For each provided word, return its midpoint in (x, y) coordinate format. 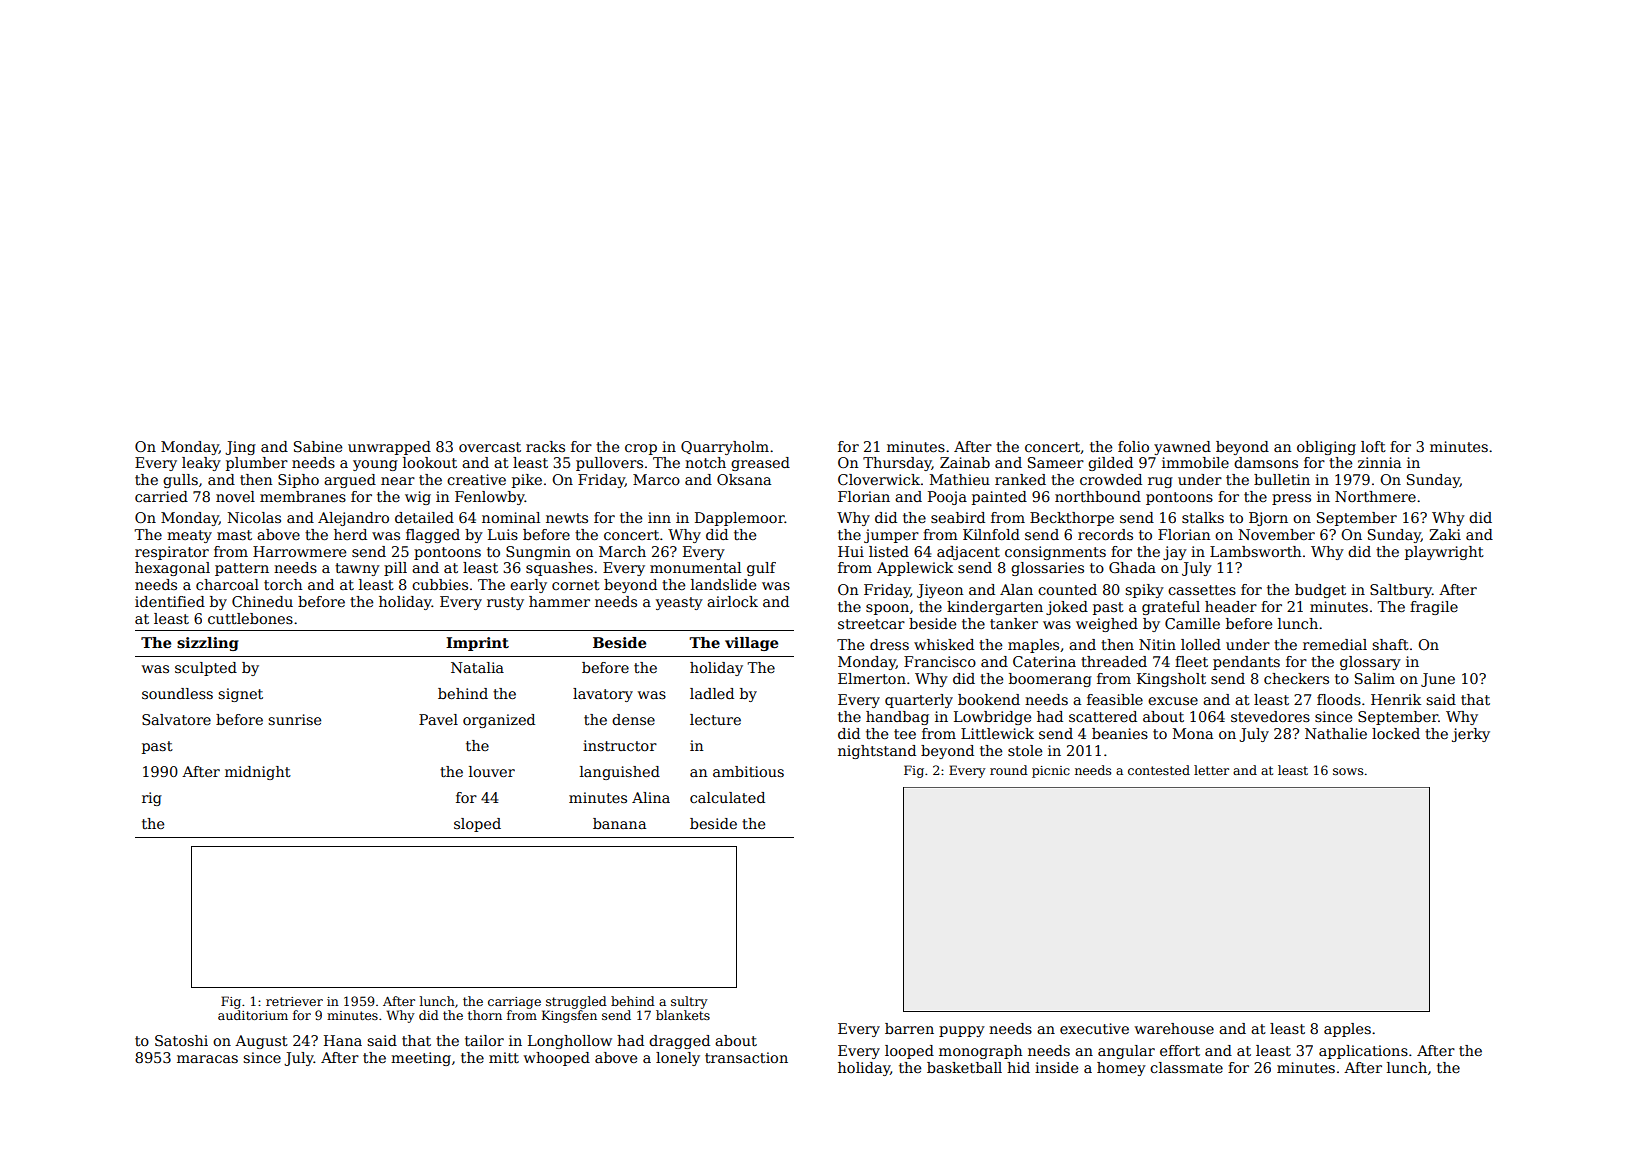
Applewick (915, 569)
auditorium (253, 1015)
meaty (189, 536)
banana (619, 823)
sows (1348, 771)
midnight (258, 773)
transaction (746, 1057)
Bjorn (1268, 519)
